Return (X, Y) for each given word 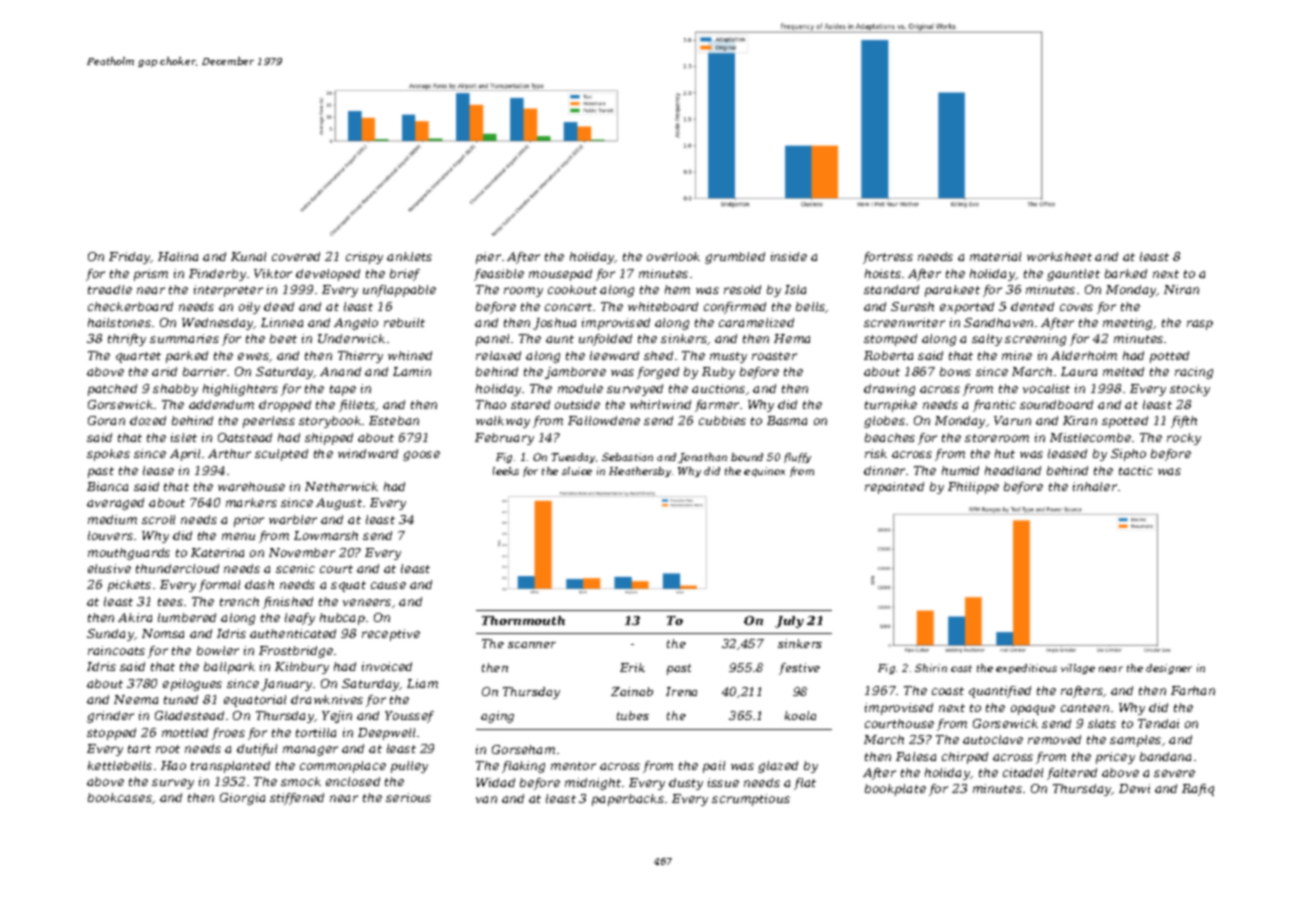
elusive (109, 568)
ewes (254, 357)
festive (799, 669)
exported (967, 308)
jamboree (575, 373)
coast (948, 691)
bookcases (120, 797)
